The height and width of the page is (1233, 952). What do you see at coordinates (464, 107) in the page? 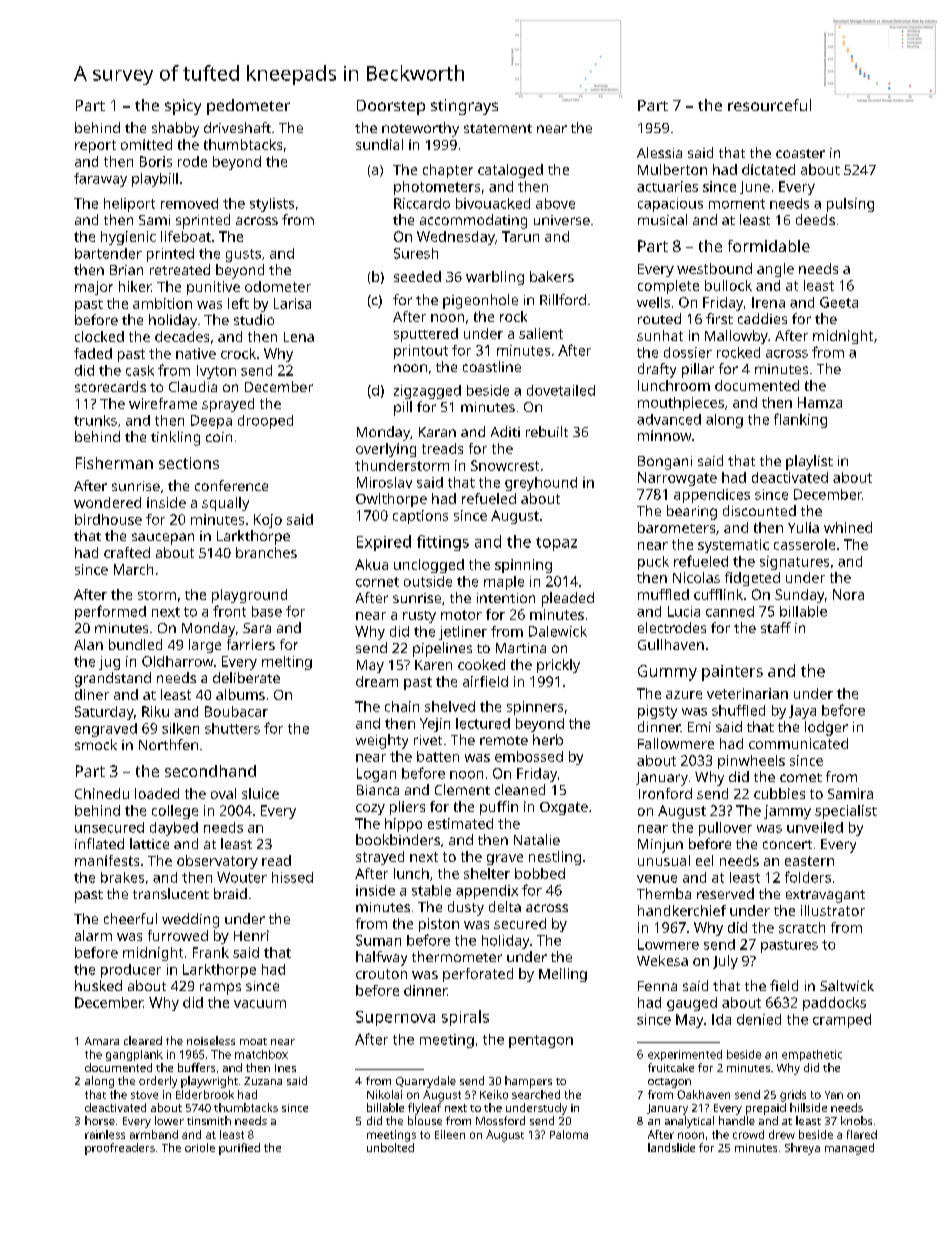
I see `stingrays` at bounding box center [464, 107].
